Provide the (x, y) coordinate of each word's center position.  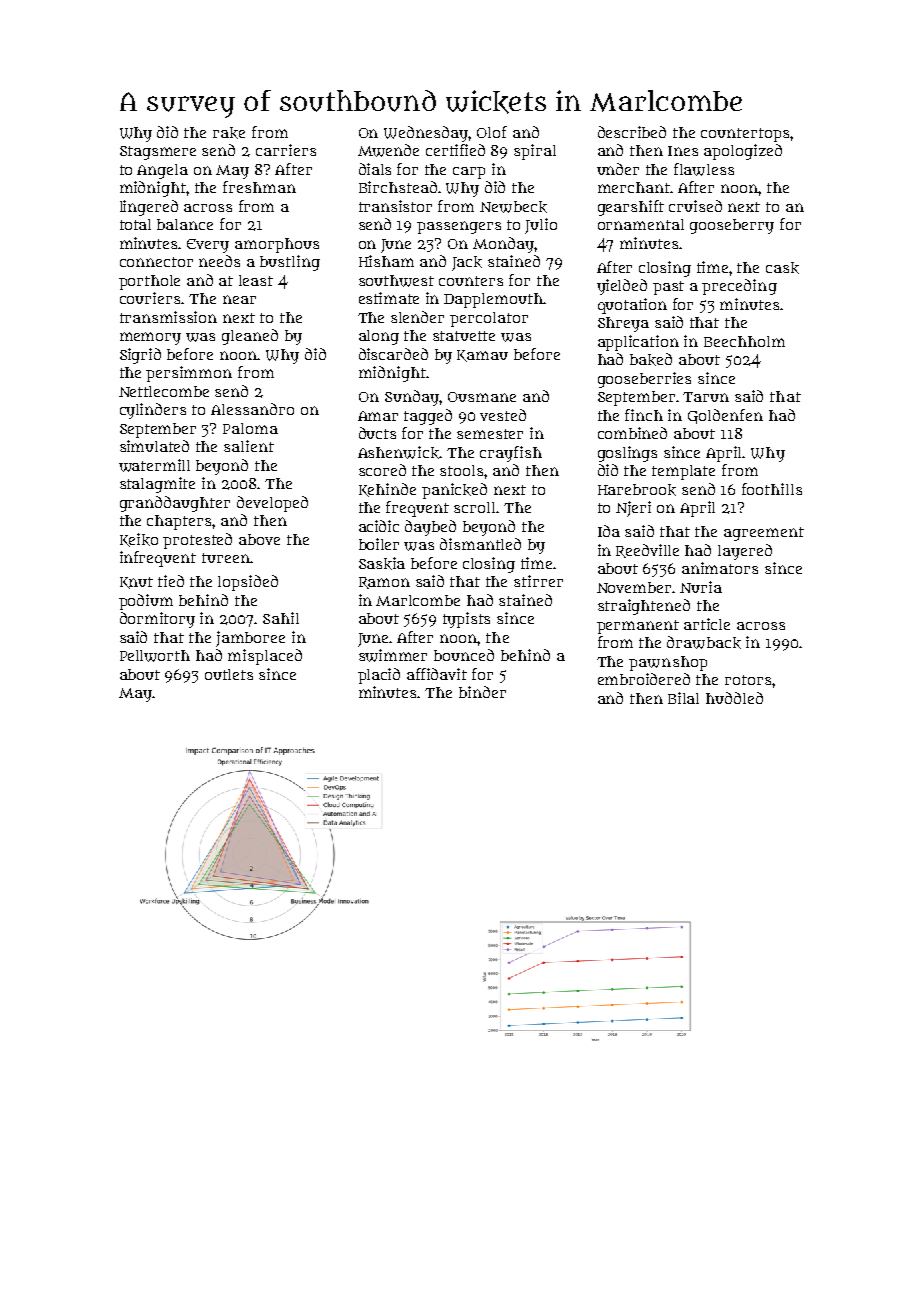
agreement (764, 534)
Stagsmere (158, 153)
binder (482, 692)
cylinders (153, 411)
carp (469, 173)
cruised (695, 206)
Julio (541, 226)
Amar (378, 416)
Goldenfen (725, 416)
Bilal (683, 698)
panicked (454, 491)
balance (185, 224)
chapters (180, 522)
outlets (229, 674)
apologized (743, 152)
